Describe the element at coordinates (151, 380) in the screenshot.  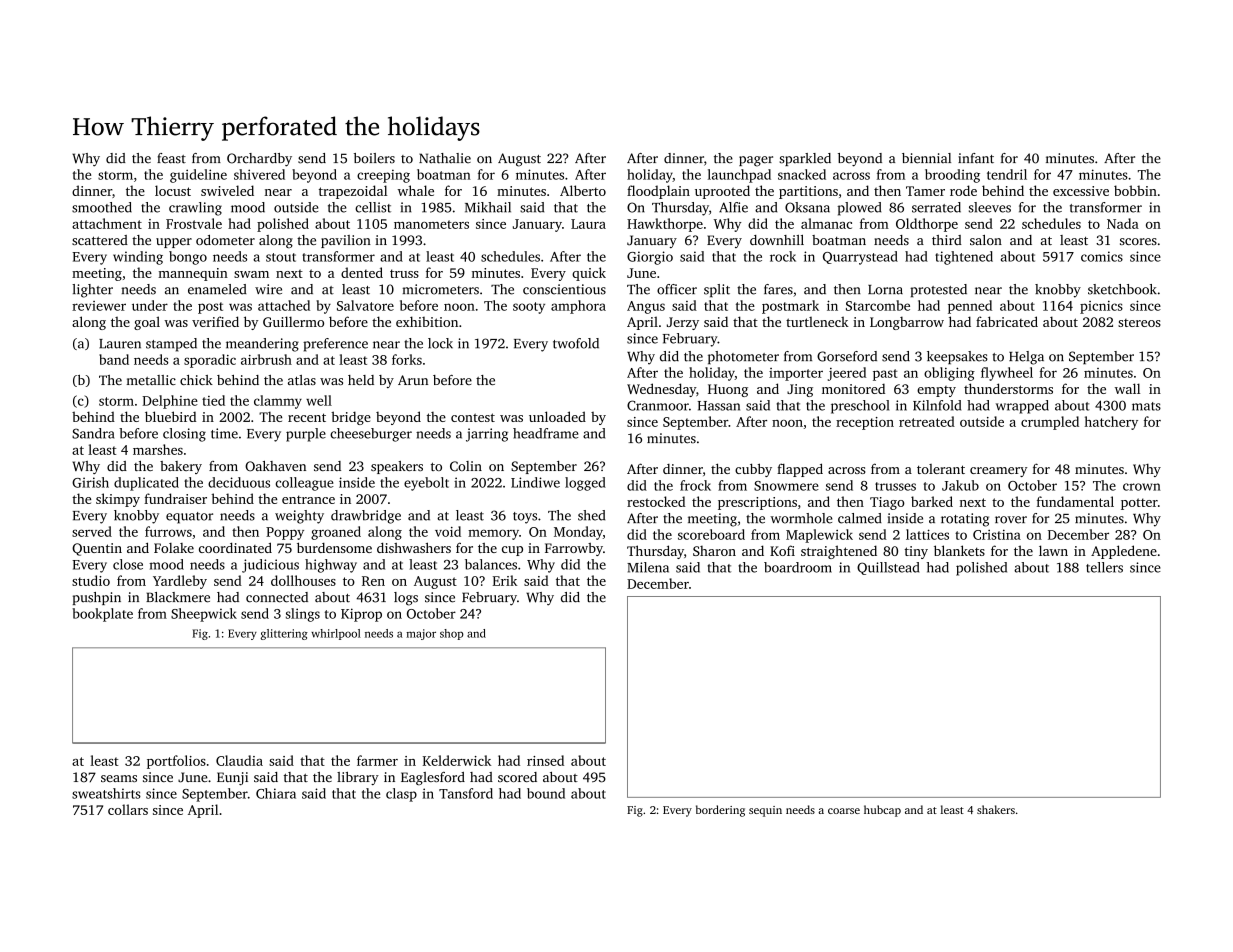
I see `metallic` at that location.
